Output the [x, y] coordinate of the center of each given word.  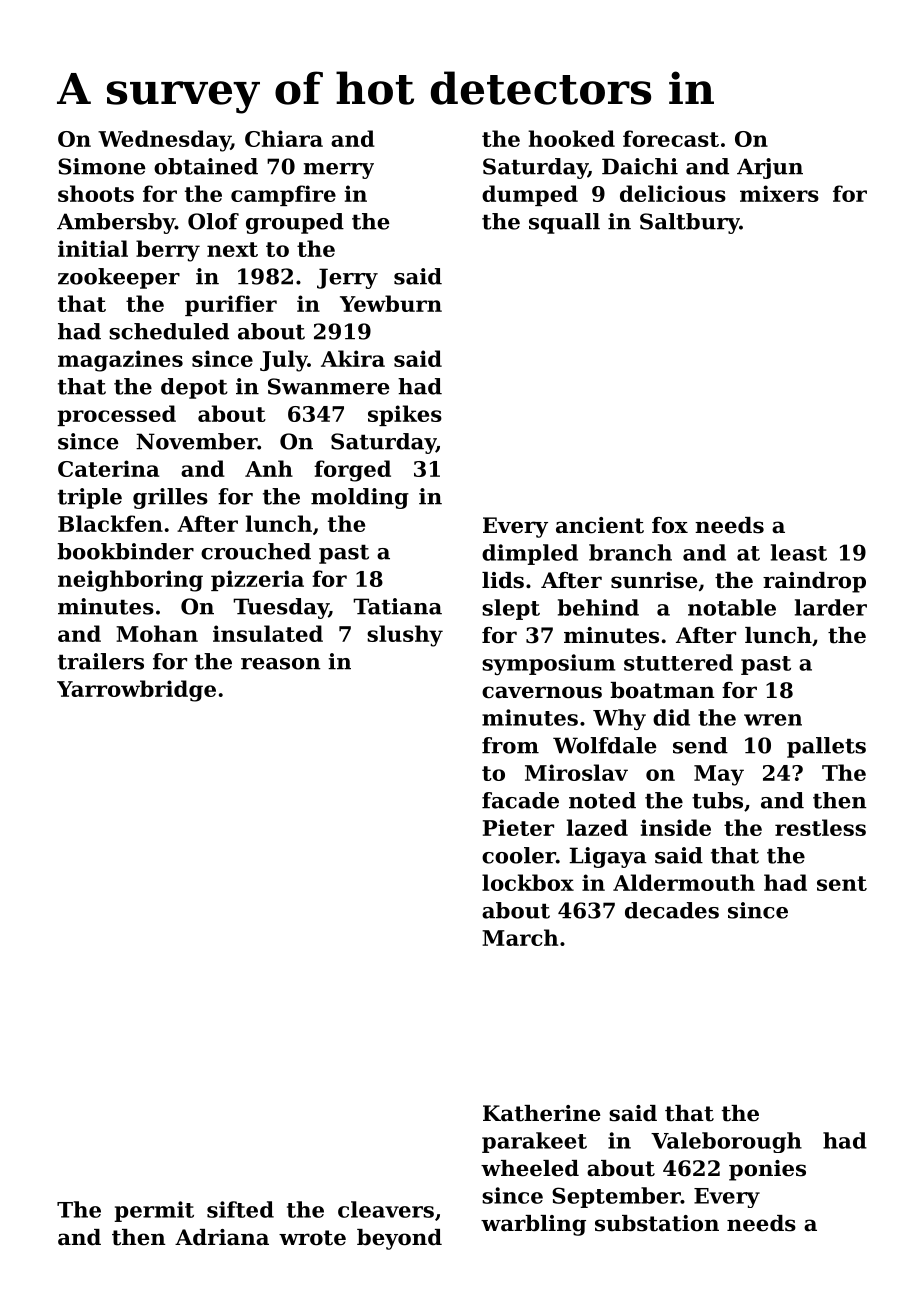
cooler [519, 855]
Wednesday [164, 141]
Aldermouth [684, 882]
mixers [779, 193]
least [799, 552]
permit [154, 1211]
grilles [170, 498]
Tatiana [397, 606]
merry [338, 171]
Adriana [222, 1237]
